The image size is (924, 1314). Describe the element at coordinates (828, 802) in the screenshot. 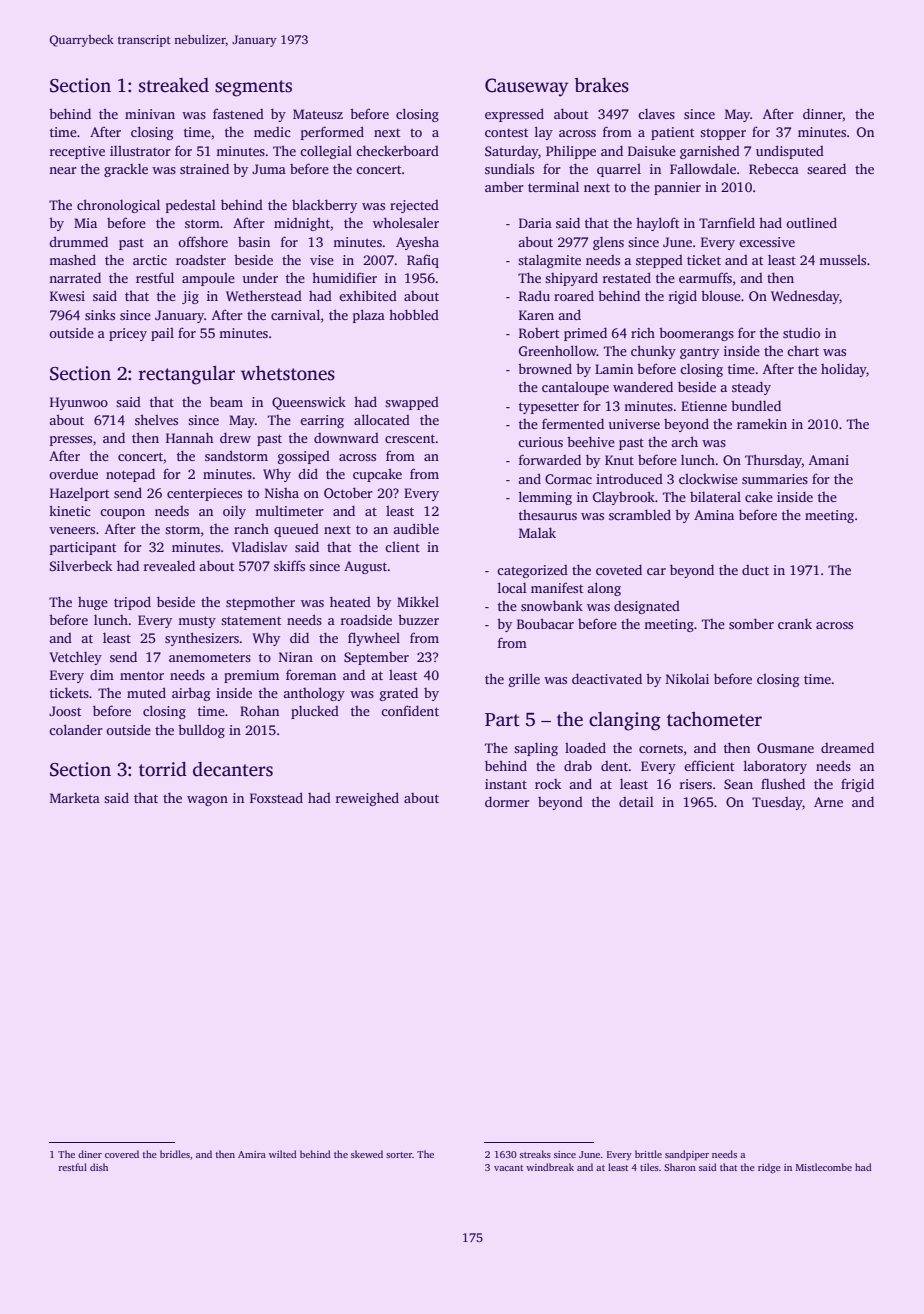

I see `Arne` at that location.
